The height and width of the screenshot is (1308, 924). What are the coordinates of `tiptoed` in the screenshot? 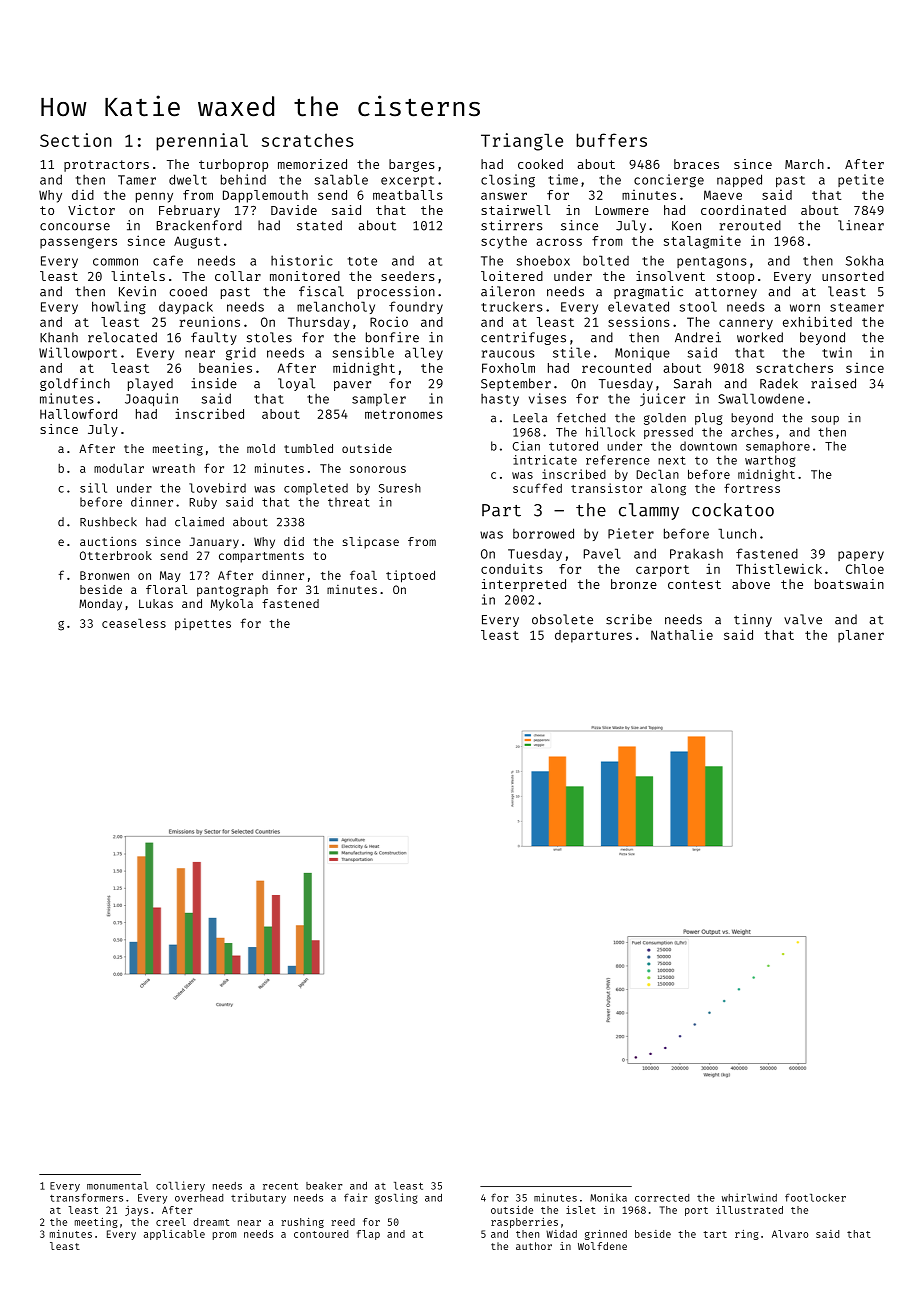 It's located at (410, 576).
